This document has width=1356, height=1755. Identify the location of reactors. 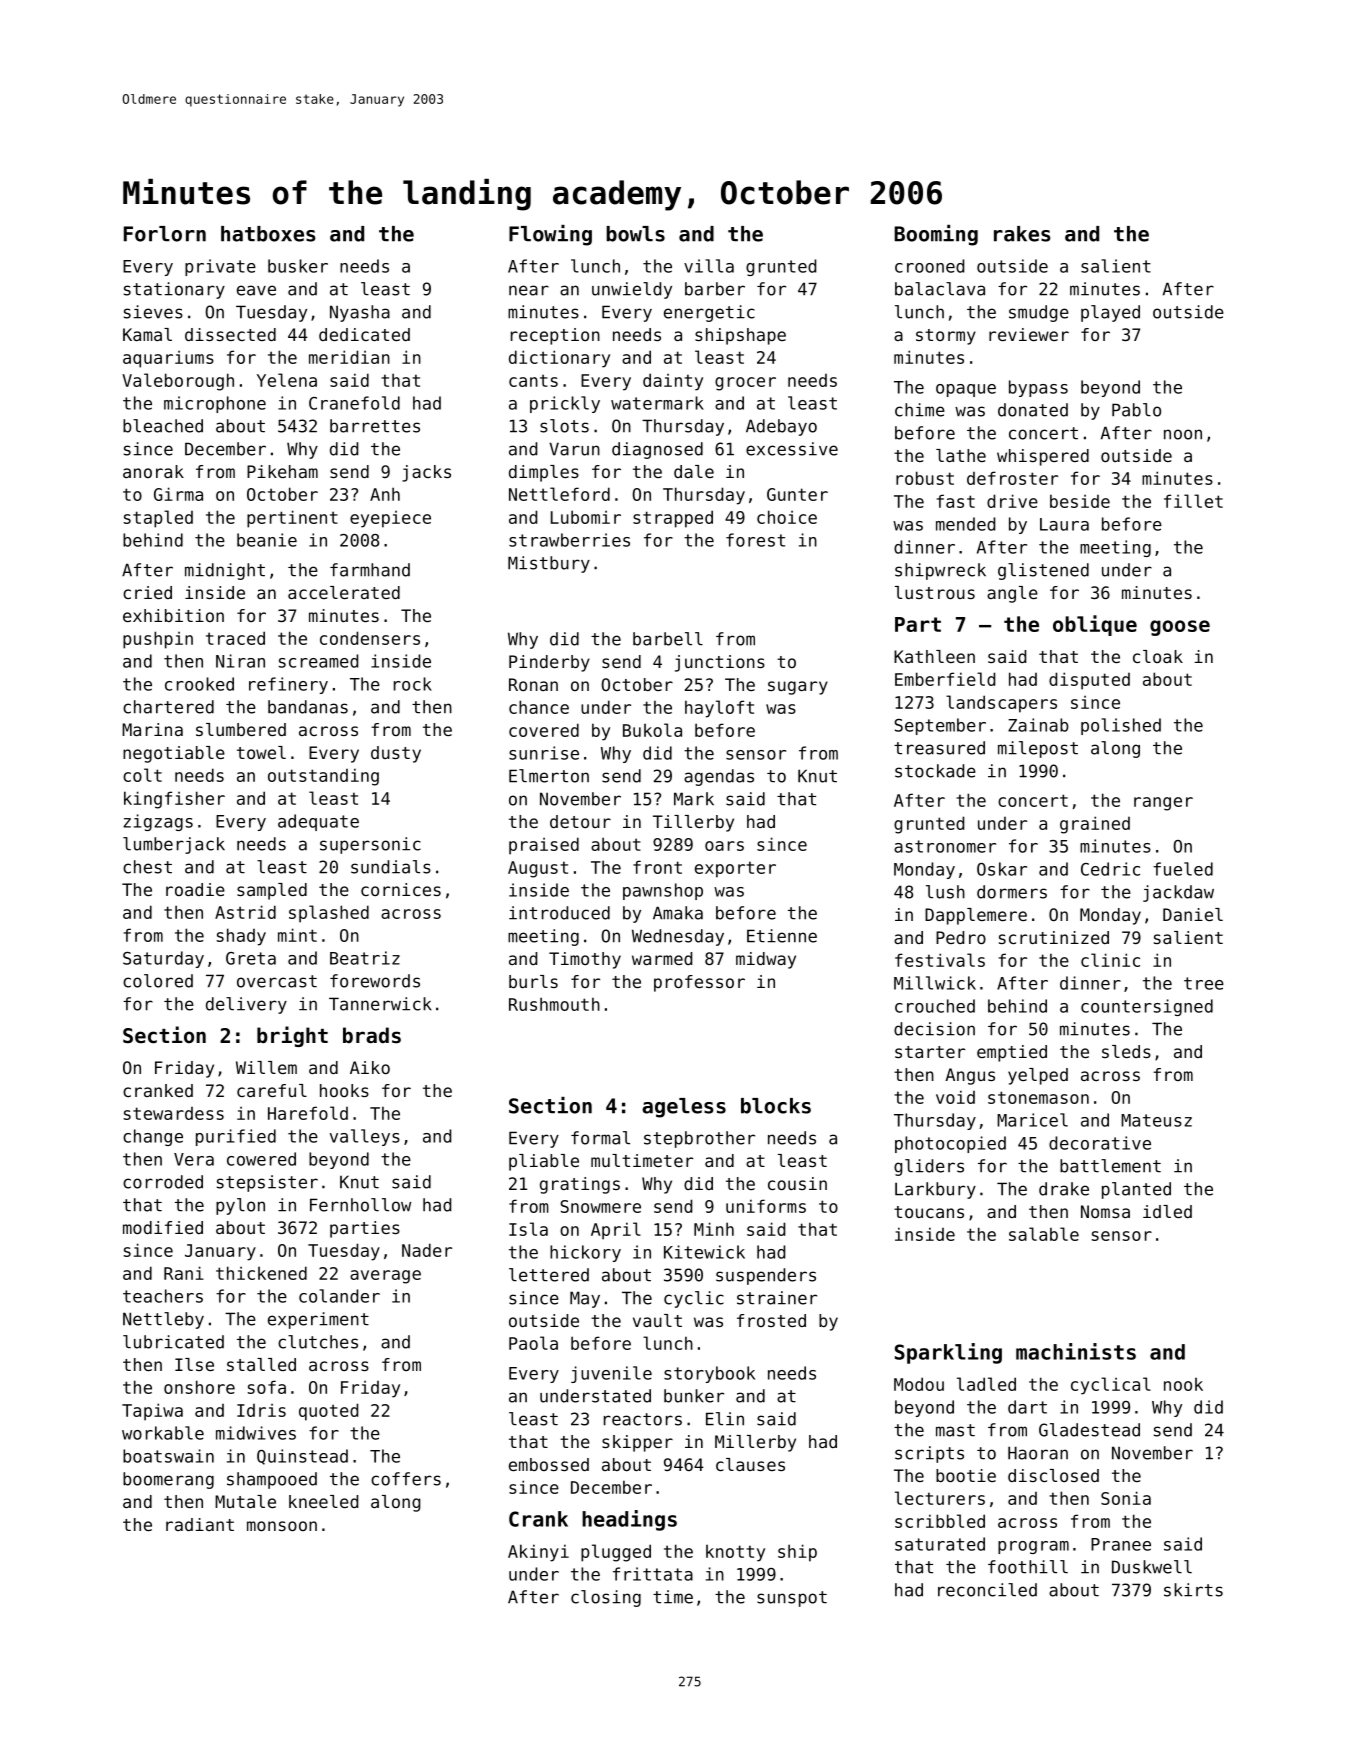
(643, 1419).
